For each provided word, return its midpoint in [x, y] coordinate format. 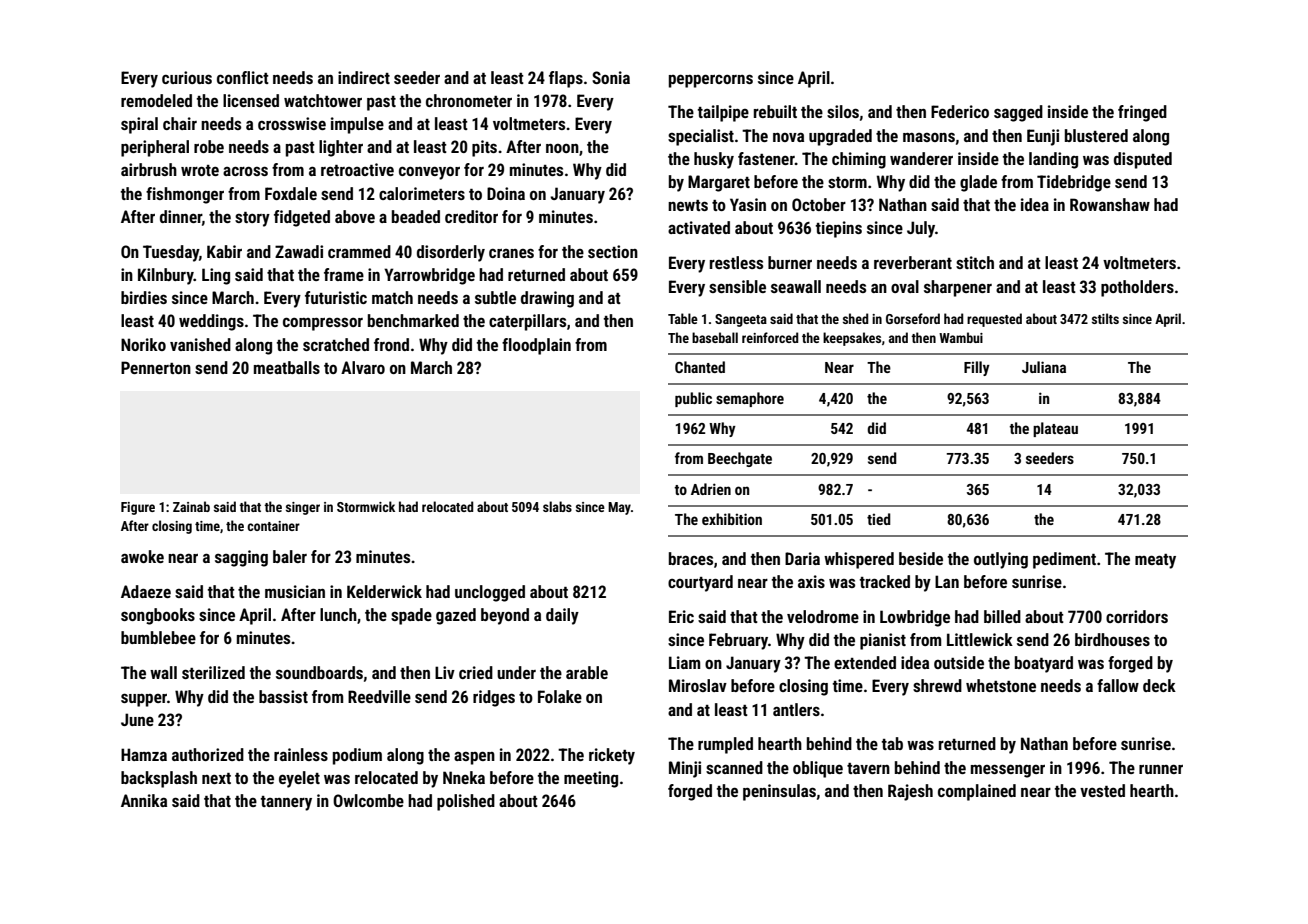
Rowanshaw [1110, 204]
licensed [251, 100]
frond [391, 344]
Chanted [700, 367]
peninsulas [779, 792]
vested [1102, 790]
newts [688, 205]
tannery [286, 803]
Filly [977, 368]
